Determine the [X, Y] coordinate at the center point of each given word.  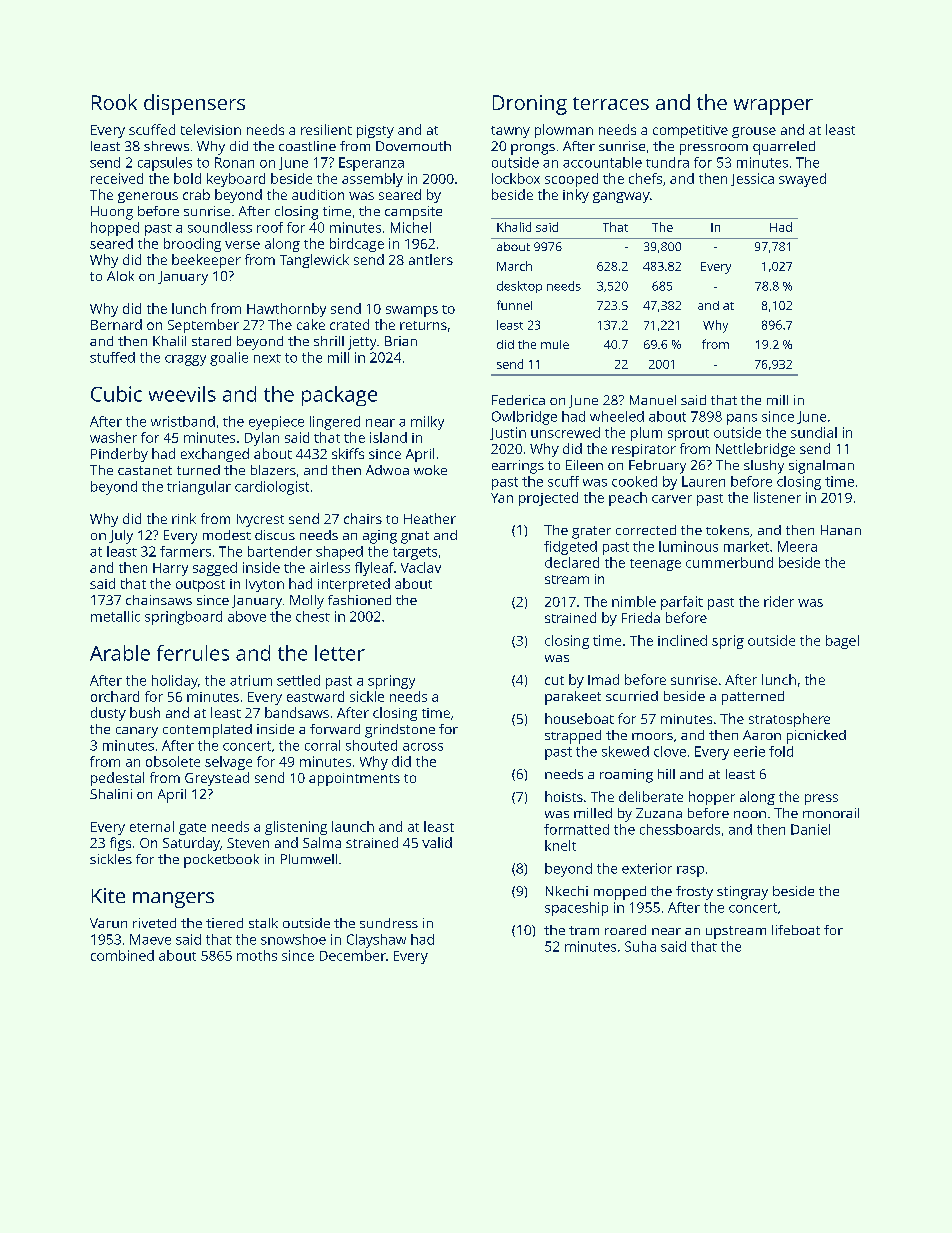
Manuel [653, 400]
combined [122, 955]
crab [196, 194]
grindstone [400, 731]
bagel [842, 642]
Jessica [752, 179]
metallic [115, 616]
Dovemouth [413, 146]
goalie [229, 359]
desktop [519, 287]
